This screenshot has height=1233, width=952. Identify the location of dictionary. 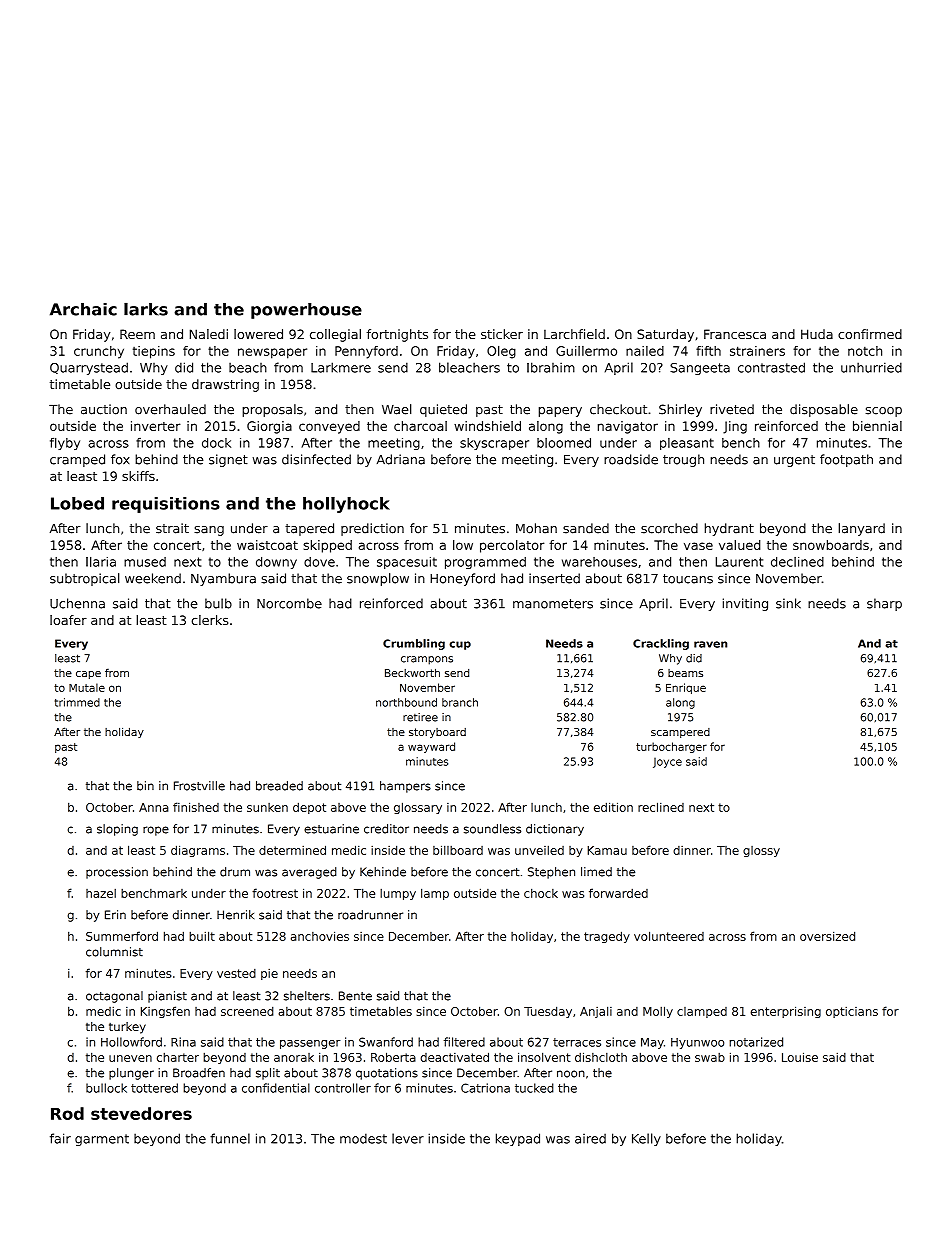
(555, 830).
